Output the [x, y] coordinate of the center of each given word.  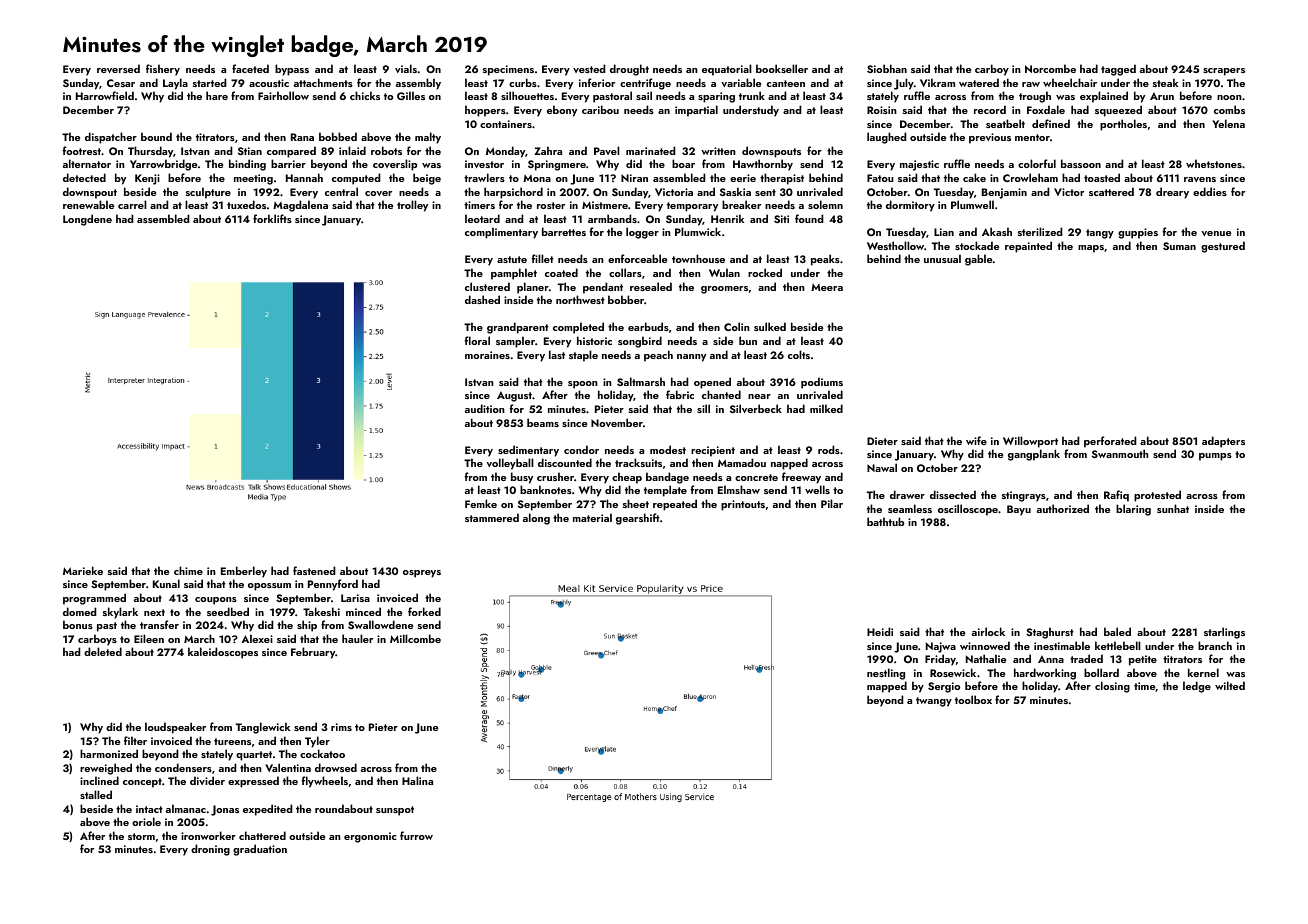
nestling [886, 674]
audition [485, 408]
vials [406, 68]
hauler [357, 638]
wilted [1230, 685]
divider [207, 780]
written [718, 151]
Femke [481, 503]
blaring [1133, 510]
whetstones [1214, 163]
